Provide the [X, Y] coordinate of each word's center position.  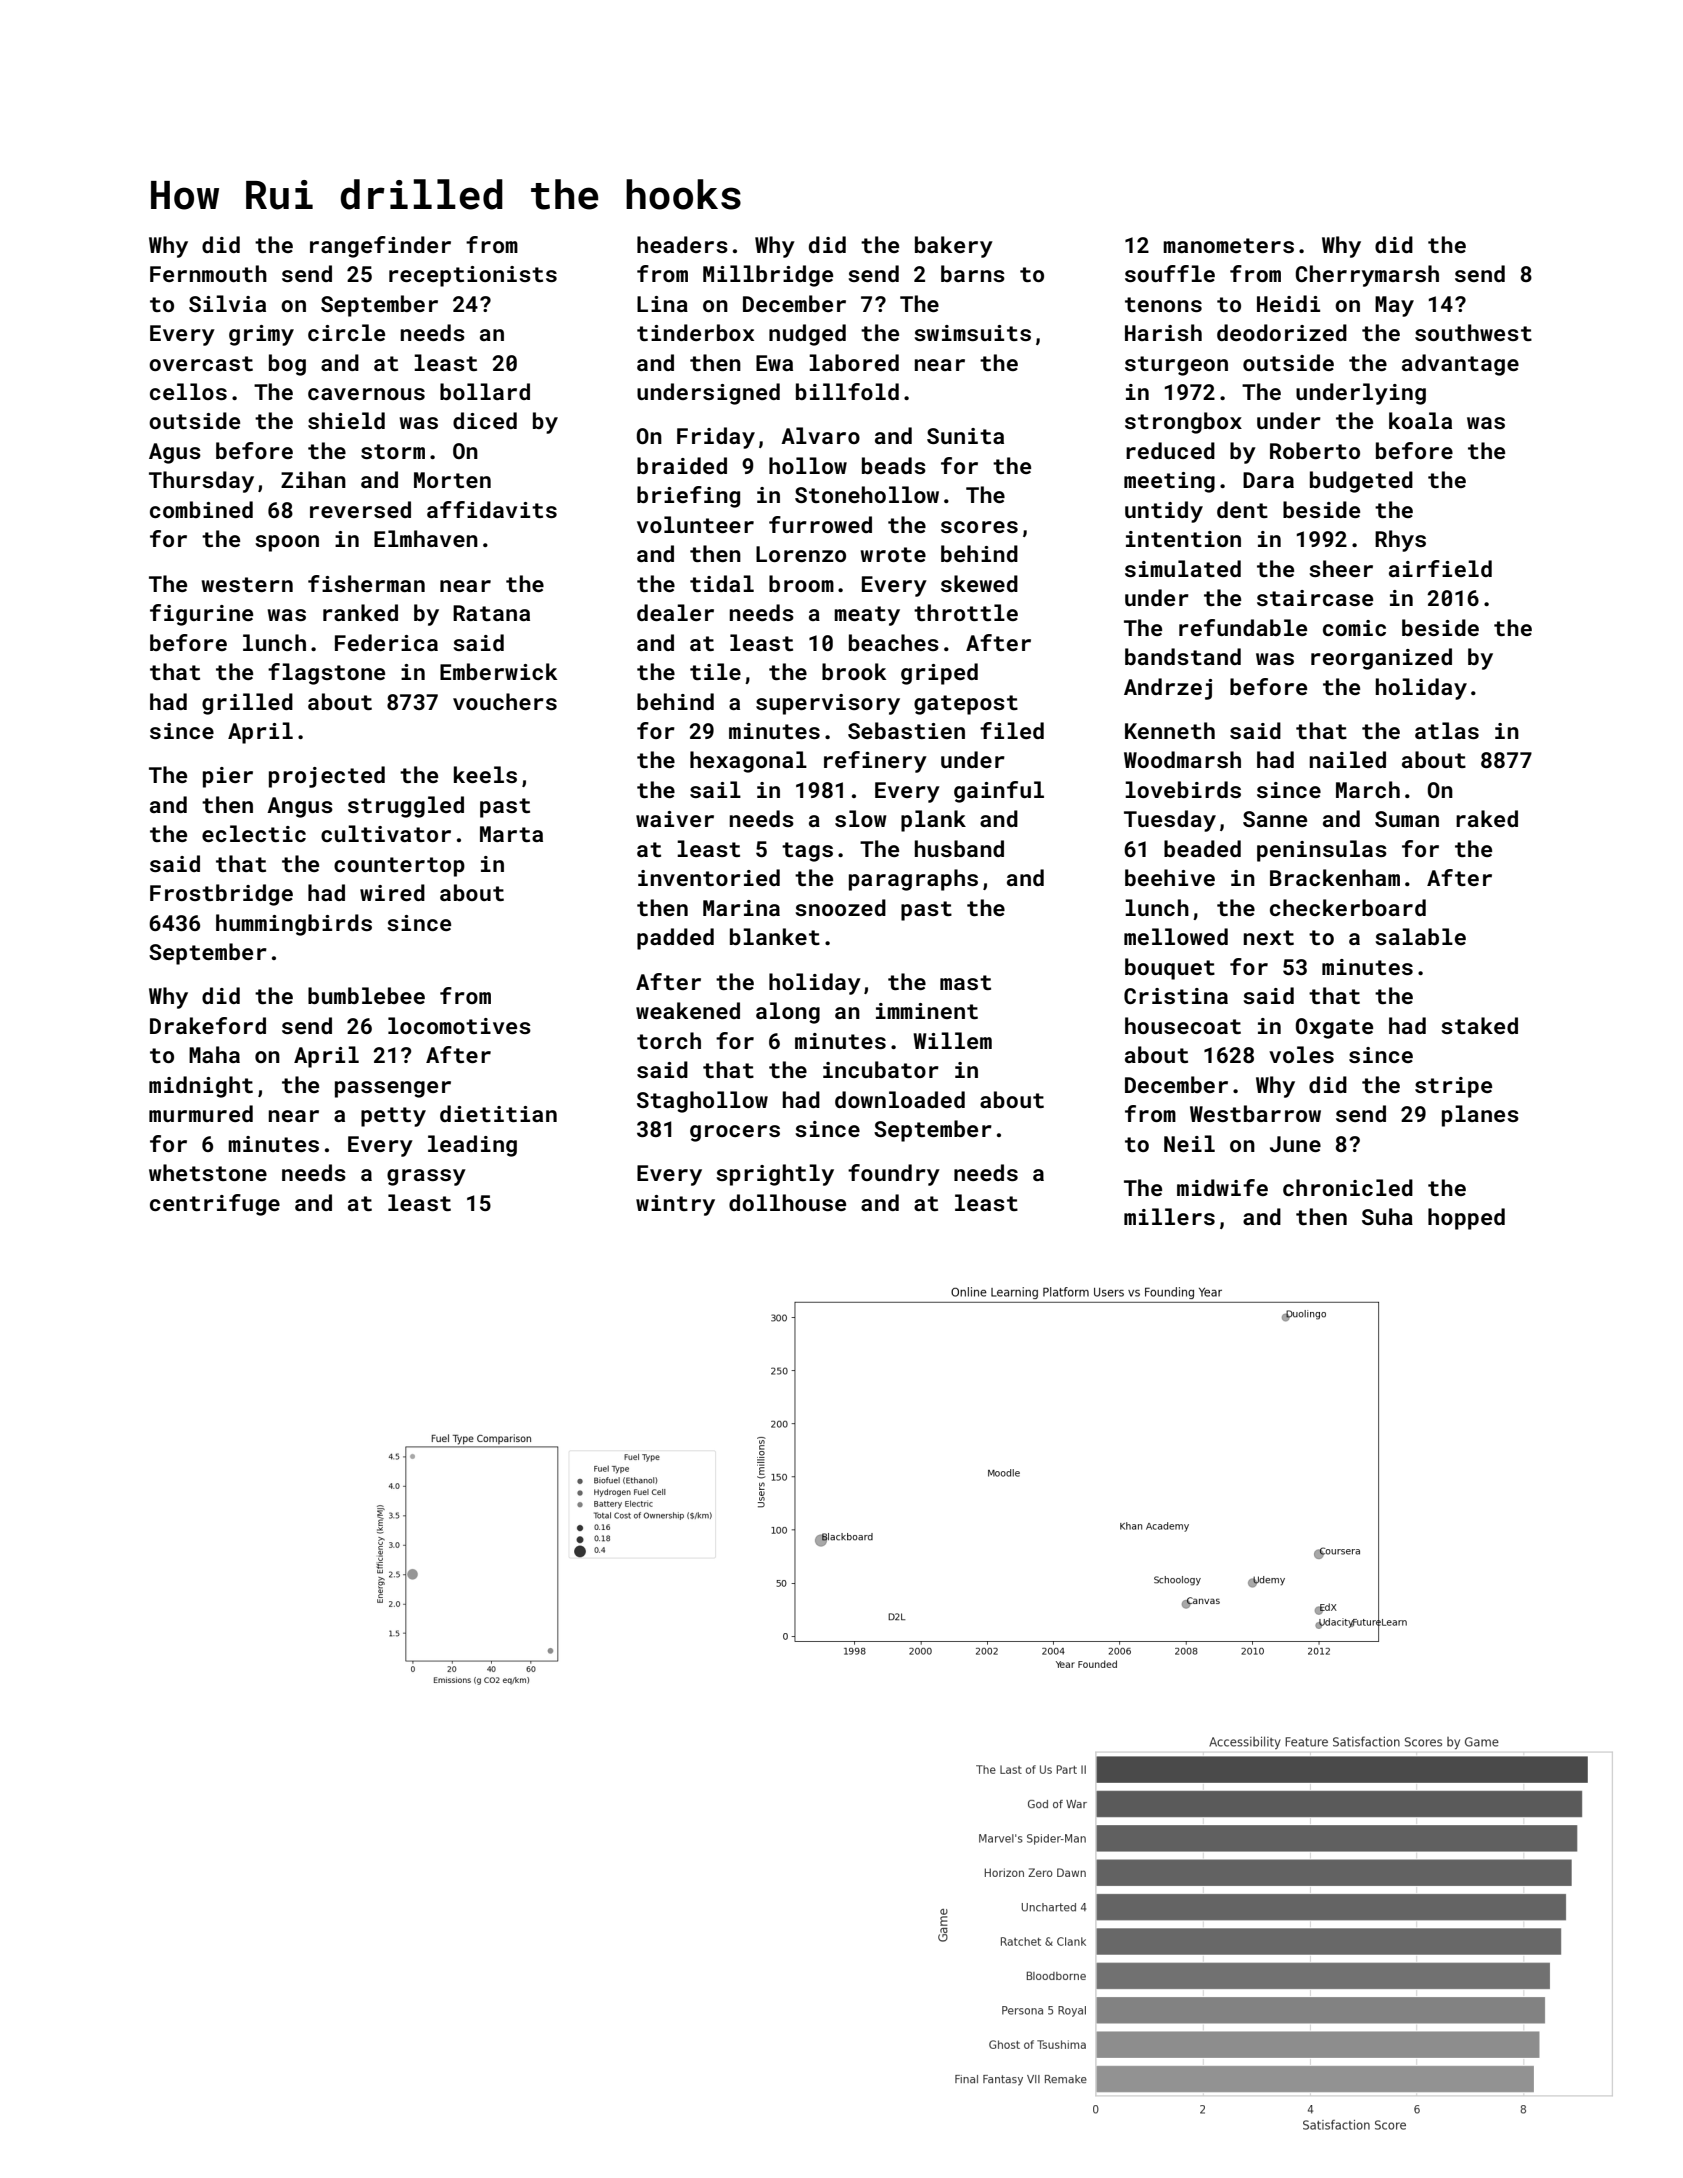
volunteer [695, 524]
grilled [247, 704]
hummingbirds [294, 925]
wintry [675, 1205]
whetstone [208, 1172]
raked [1487, 818]
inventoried [709, 877]
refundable [1243, 627]
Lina [662, 304]
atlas [1447, 730]
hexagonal [748, 762]
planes [1480, 1116]
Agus [175, 453]
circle [346, 332]
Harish [1163, 332]
